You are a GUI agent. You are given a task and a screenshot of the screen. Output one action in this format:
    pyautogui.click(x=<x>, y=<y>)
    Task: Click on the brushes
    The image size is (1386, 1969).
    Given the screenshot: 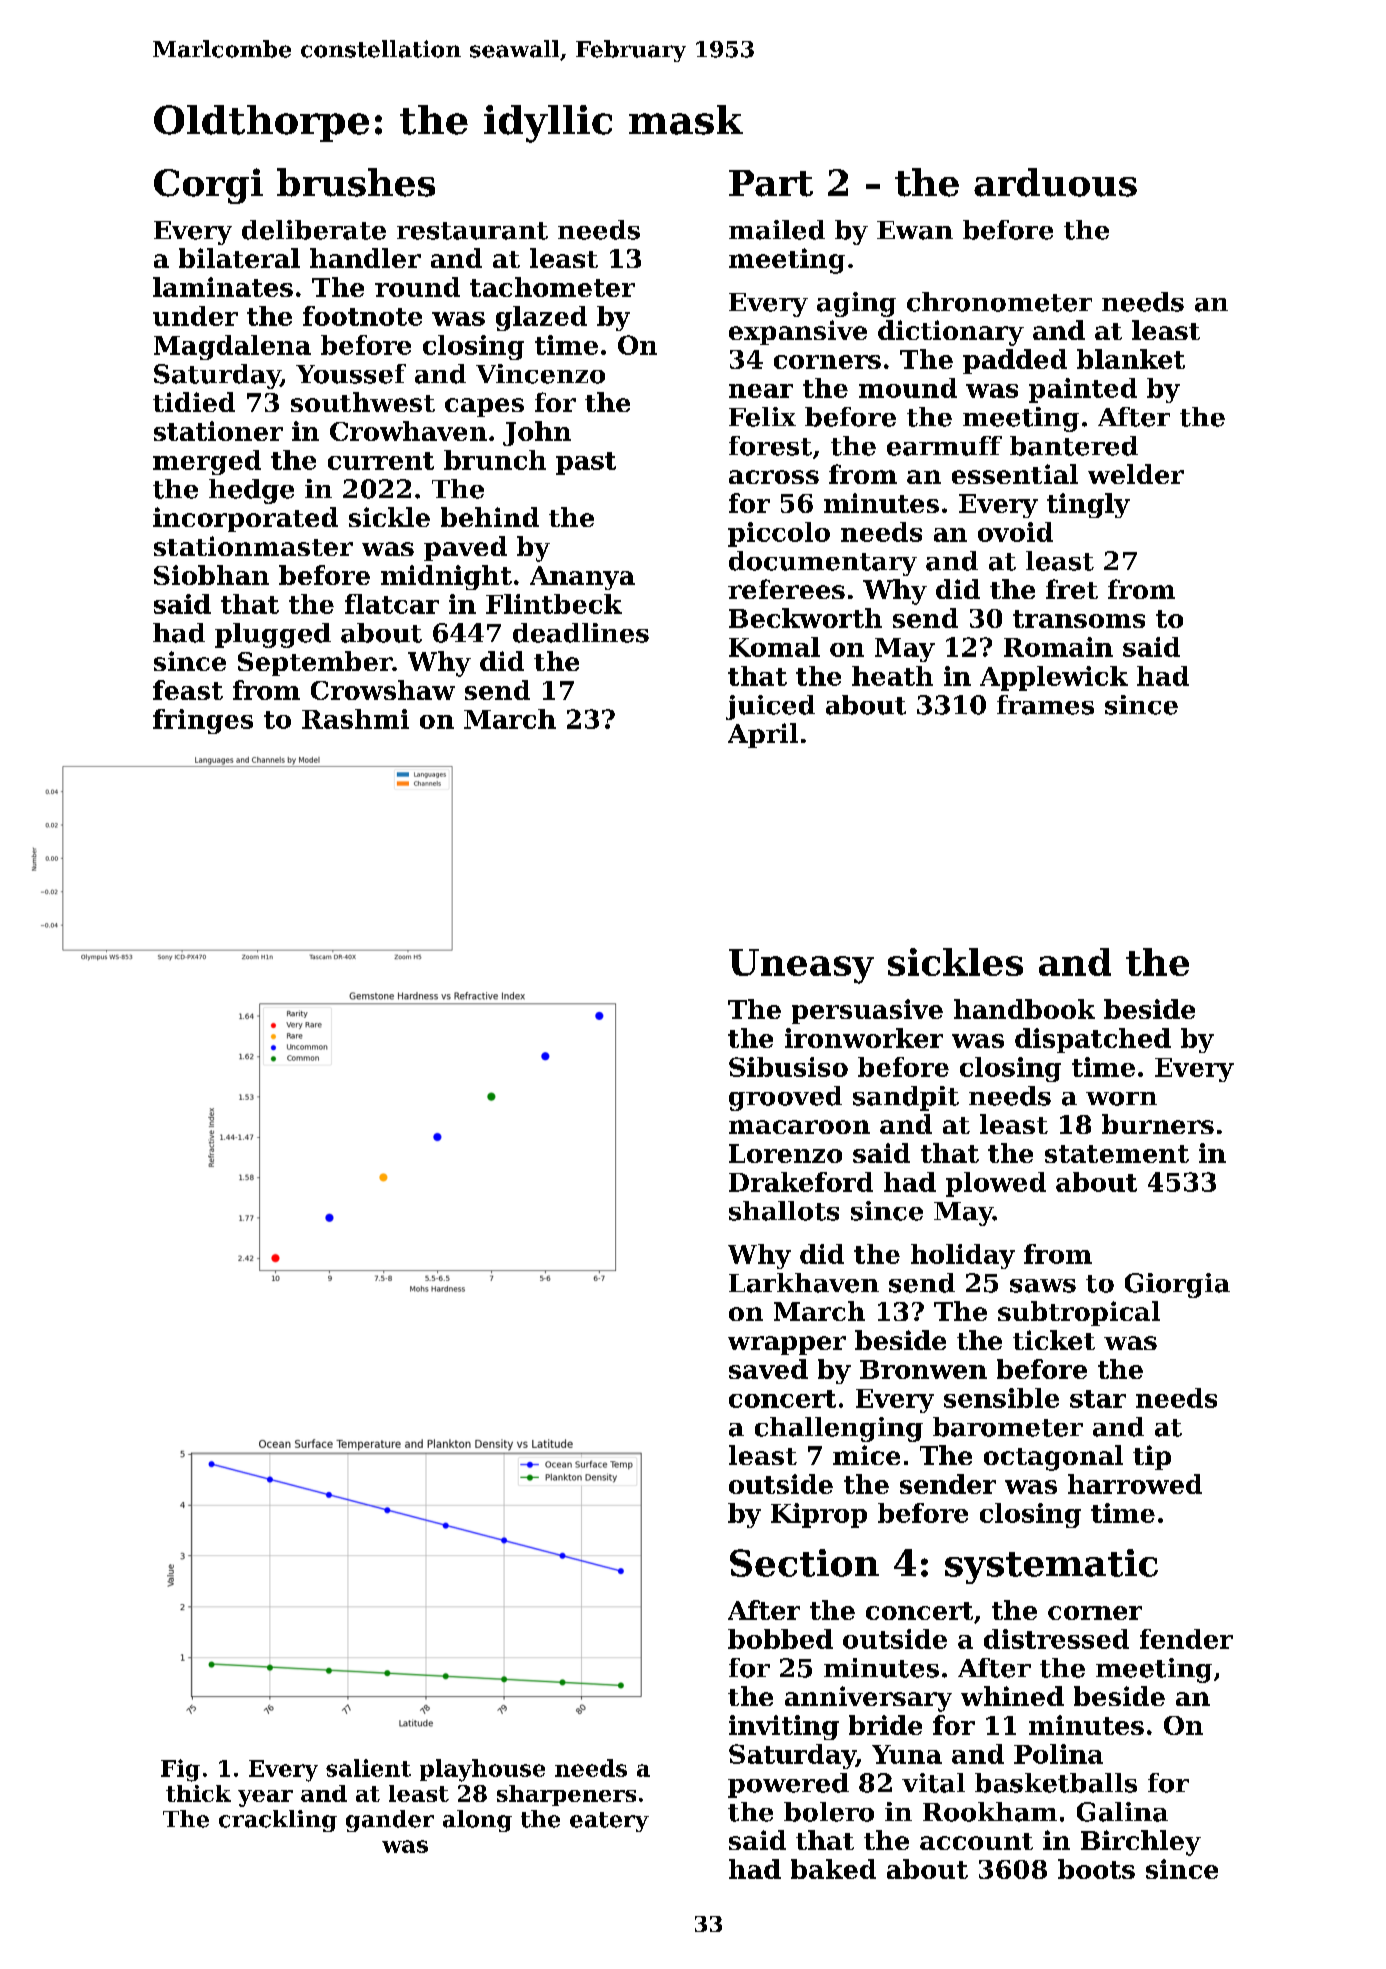 What is the action you would take?
    pyautogui.click(x=356, y=182)
